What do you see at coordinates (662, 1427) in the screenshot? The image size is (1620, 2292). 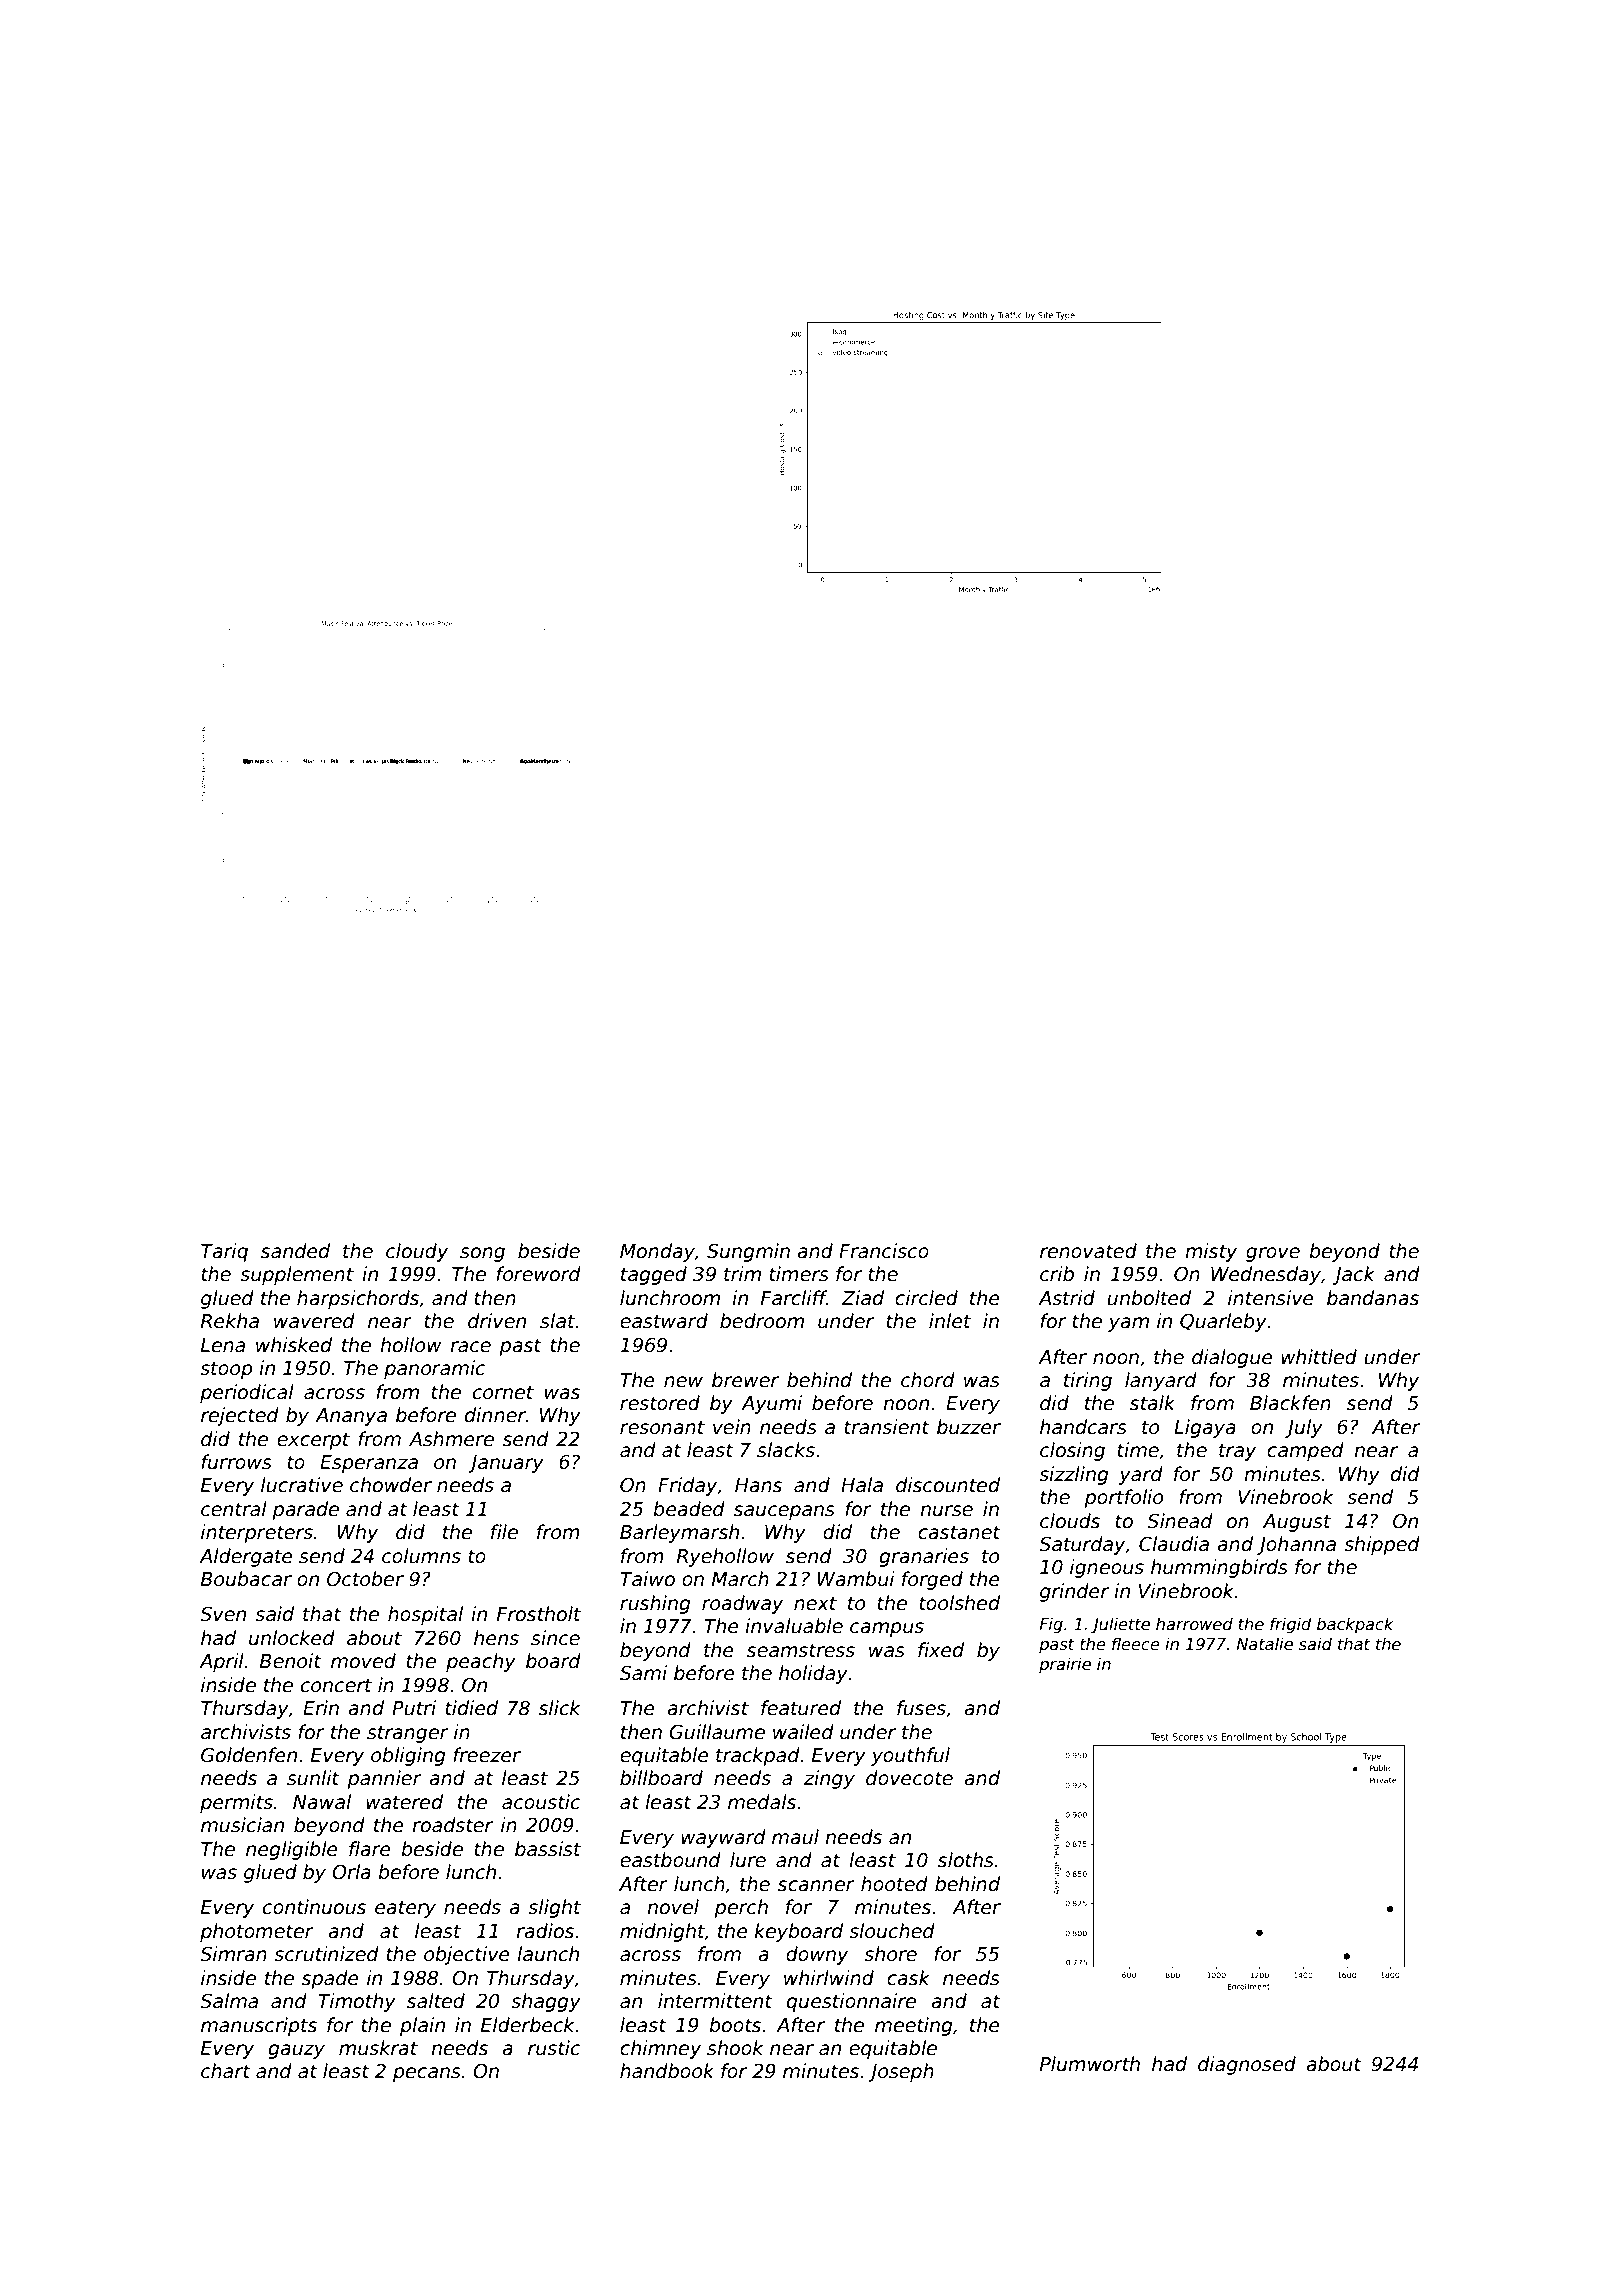 I see `resonant` at bounding box center [662, 1427].
